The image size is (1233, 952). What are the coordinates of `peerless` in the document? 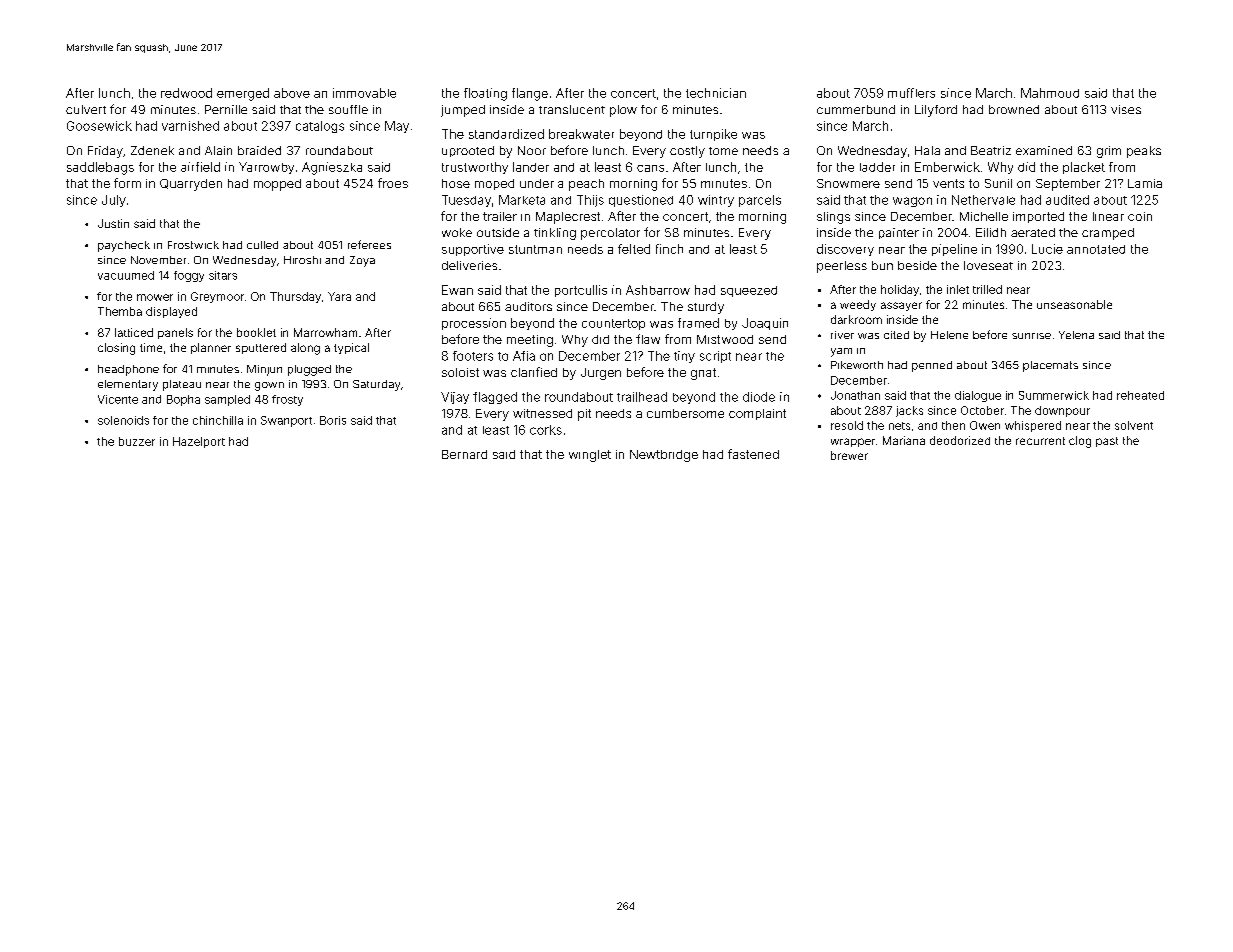 It's located at (842, 267).
